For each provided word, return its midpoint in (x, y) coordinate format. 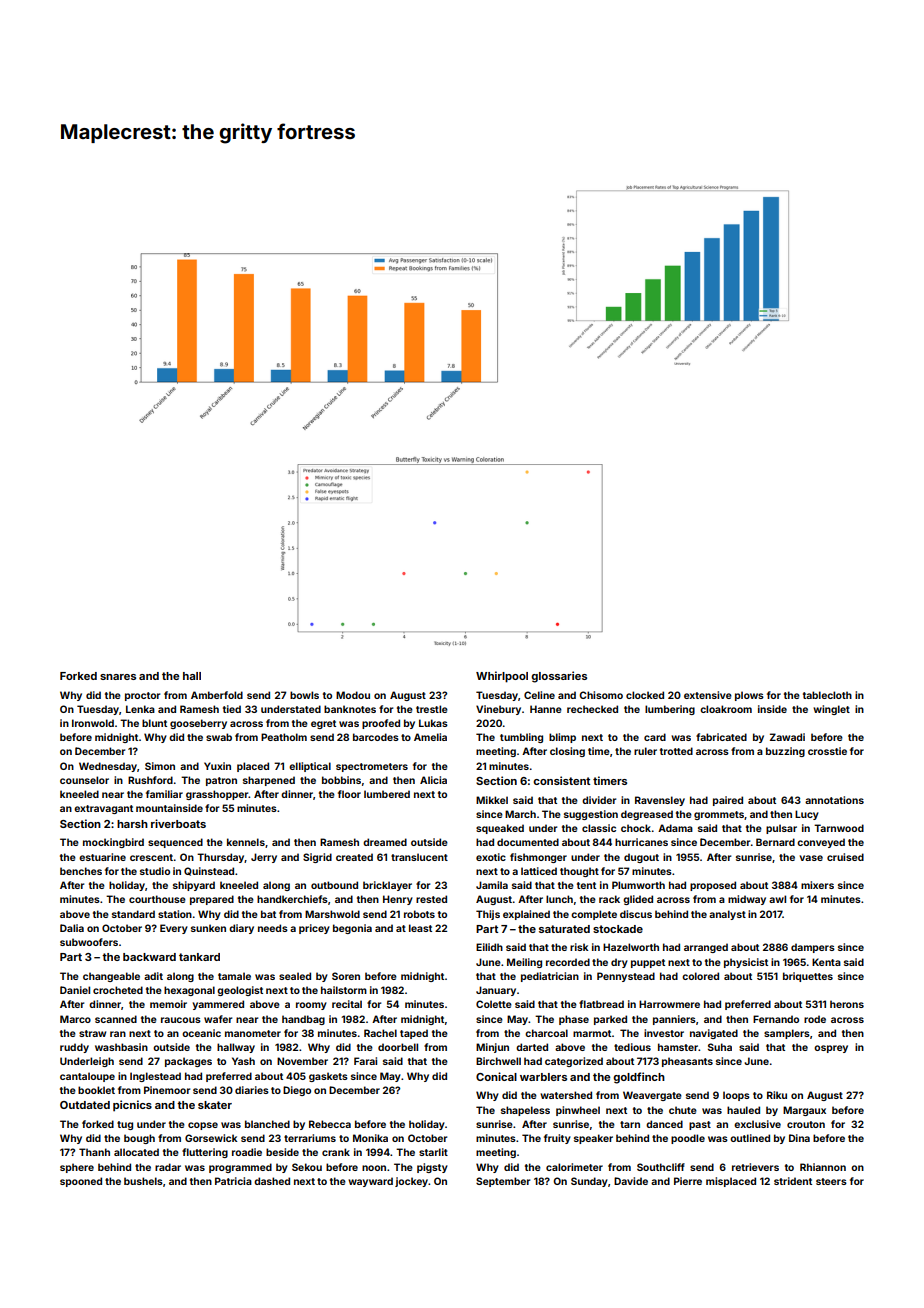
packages (188, 1062)
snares (118, 677)
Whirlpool (502, 677)
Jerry (264, 858)
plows (749, 696)
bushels (143, 1181)
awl (777, 899)
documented (528, 842)
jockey (411, 1182)
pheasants (687, 1062)
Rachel (380, 1033)
